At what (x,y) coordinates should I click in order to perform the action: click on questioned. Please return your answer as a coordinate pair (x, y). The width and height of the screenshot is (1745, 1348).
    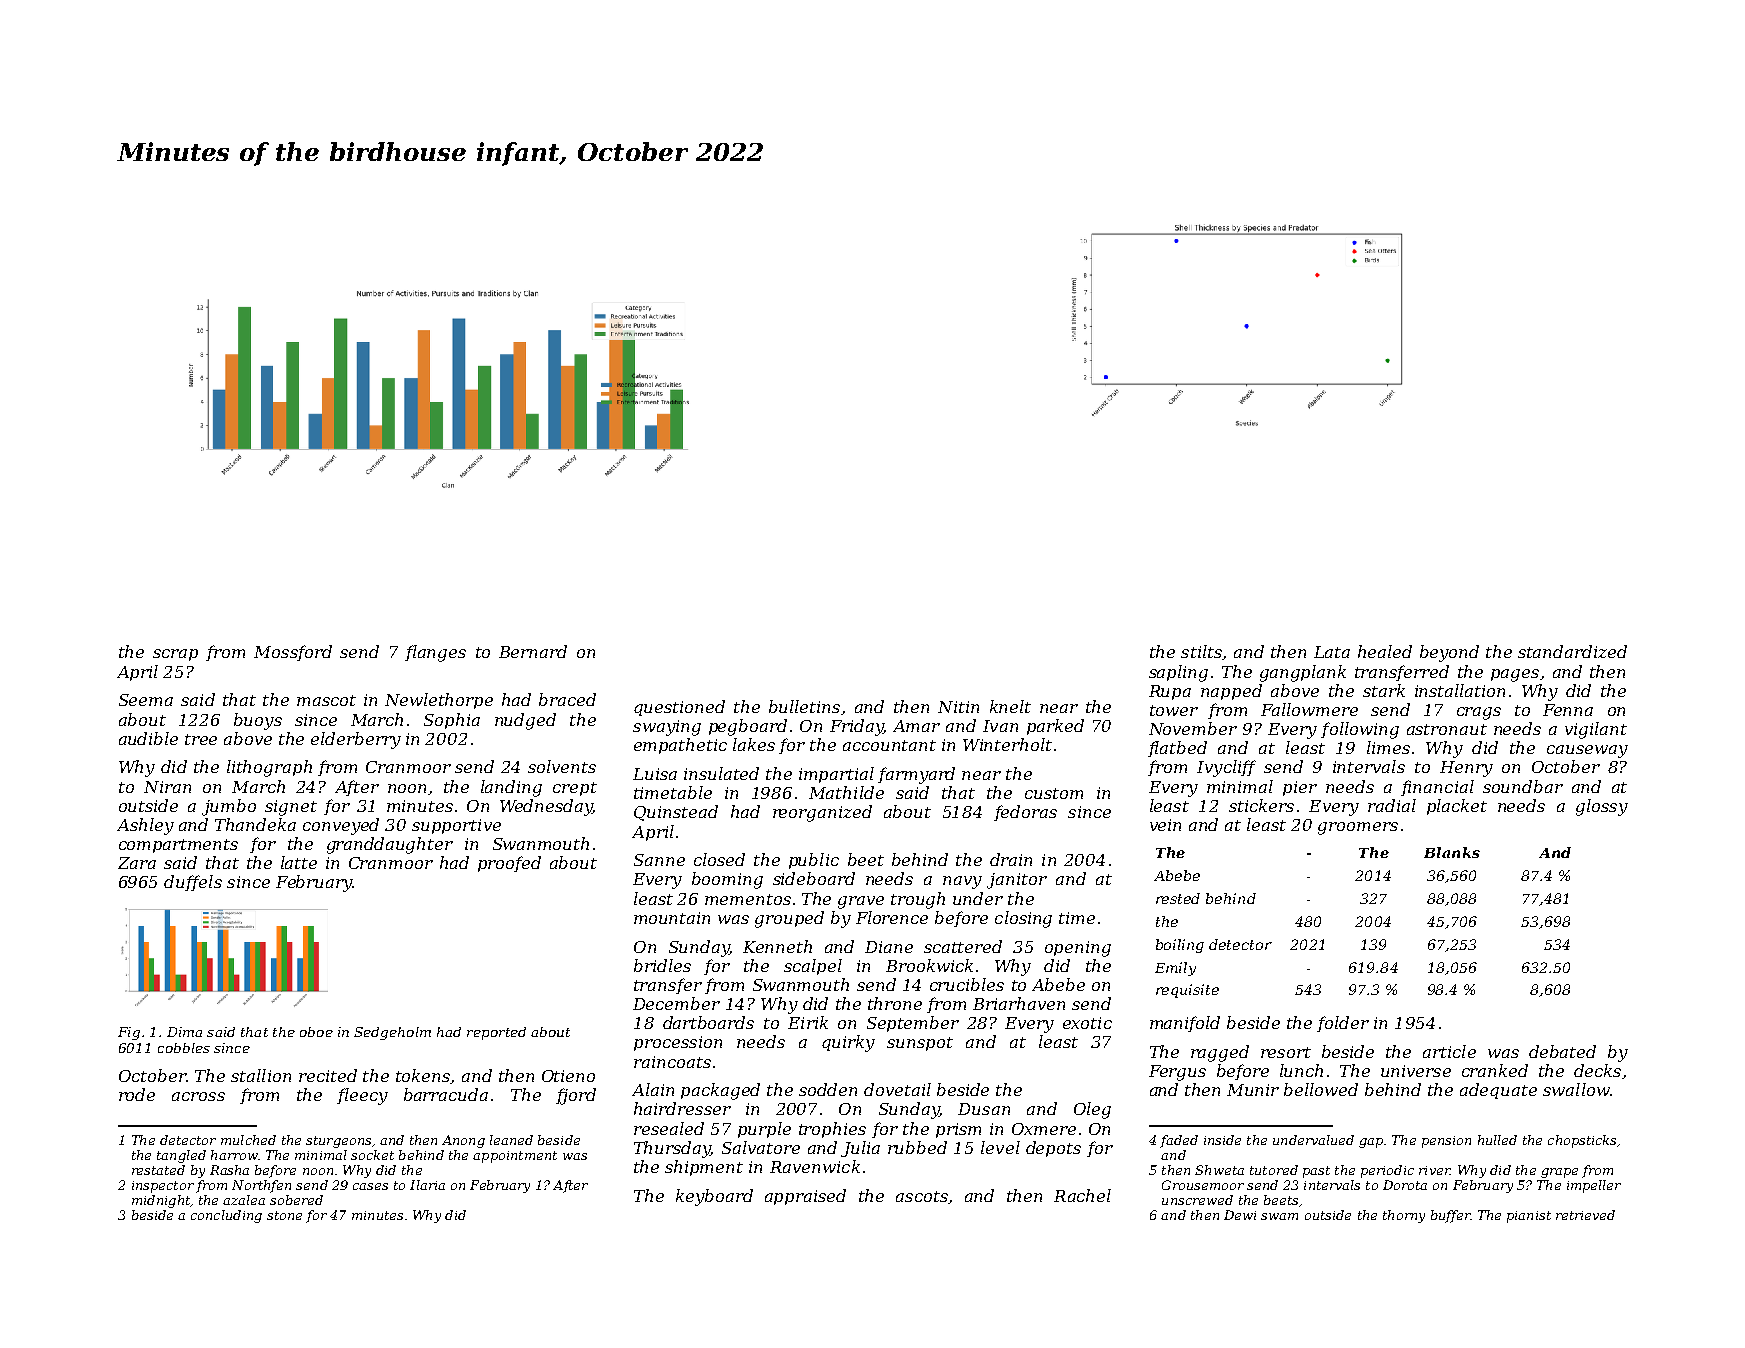
    Looking at the image, I should click on (679, 708).
